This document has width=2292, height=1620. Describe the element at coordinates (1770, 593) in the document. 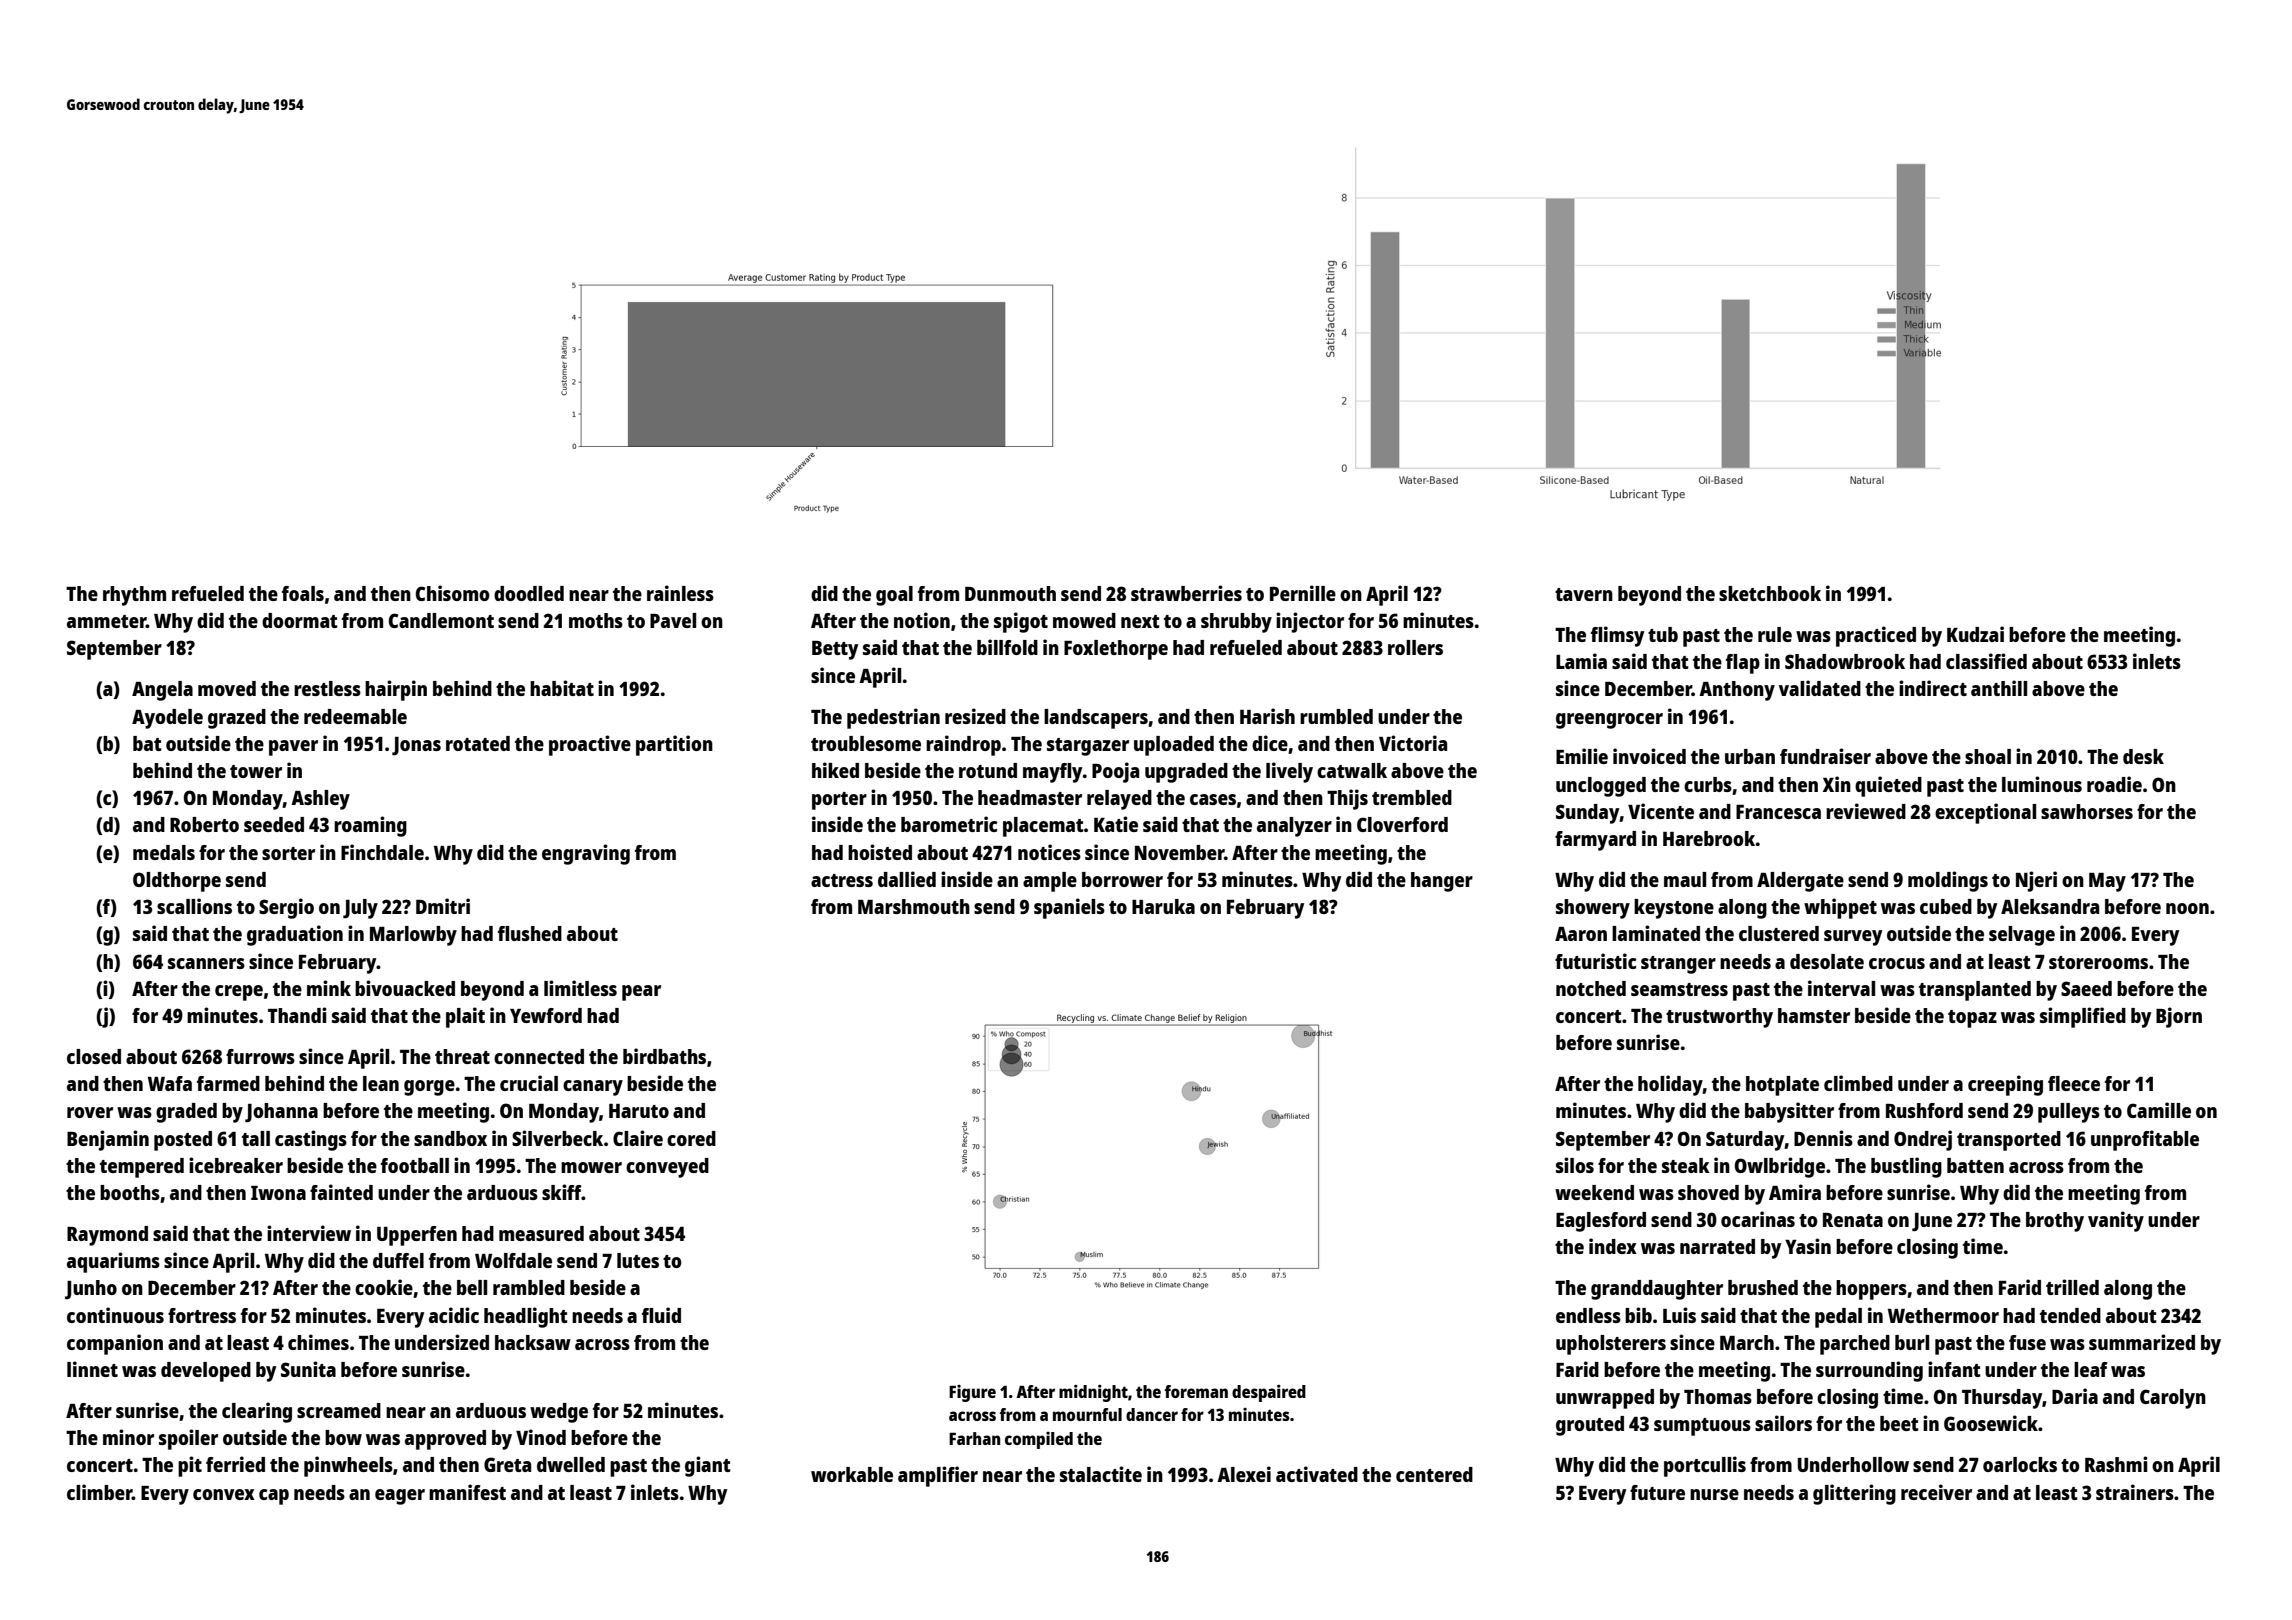

I see `sketchbook` at that location.
